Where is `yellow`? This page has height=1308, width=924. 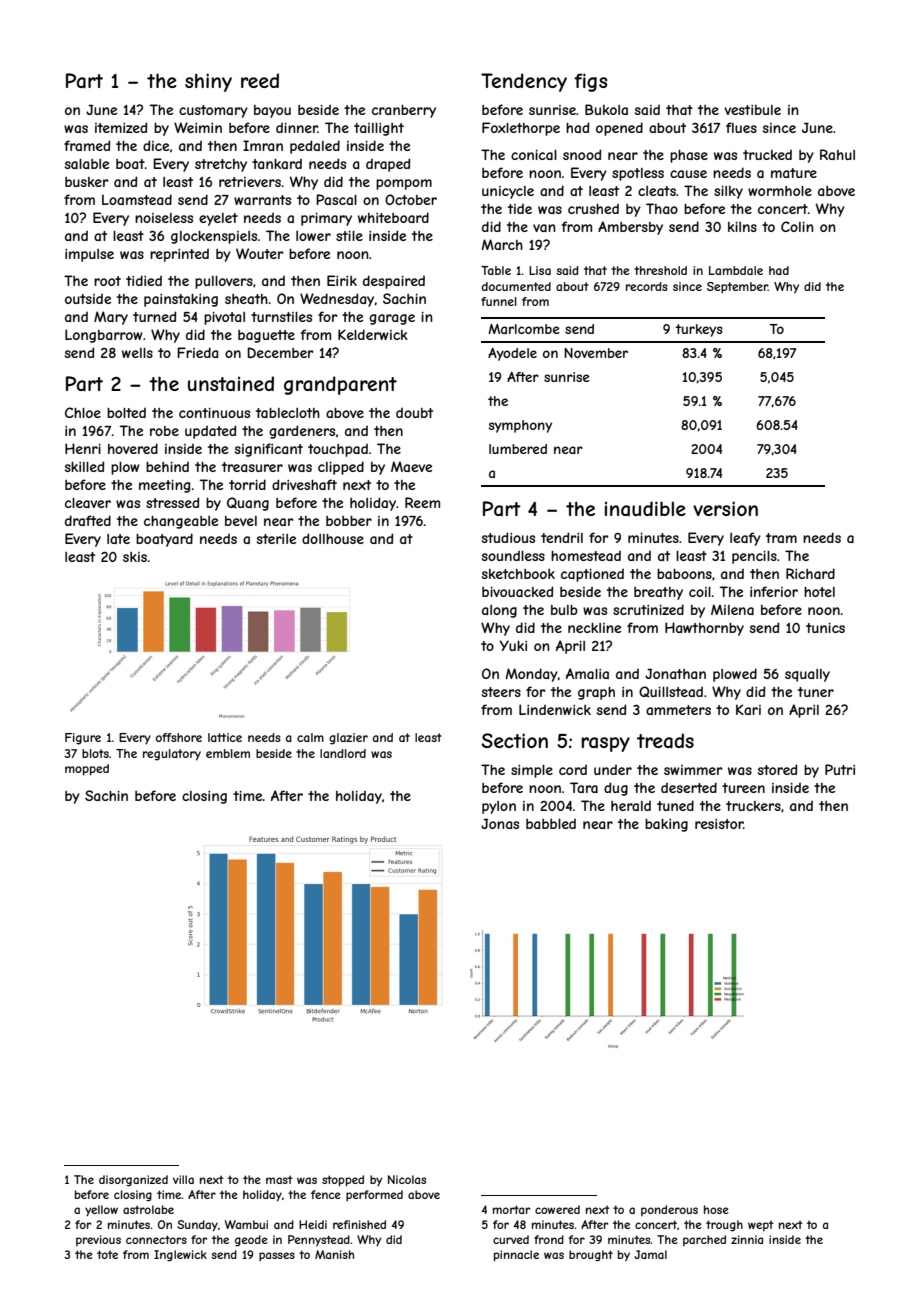
yellow is located at coordinates (101, 1210).
